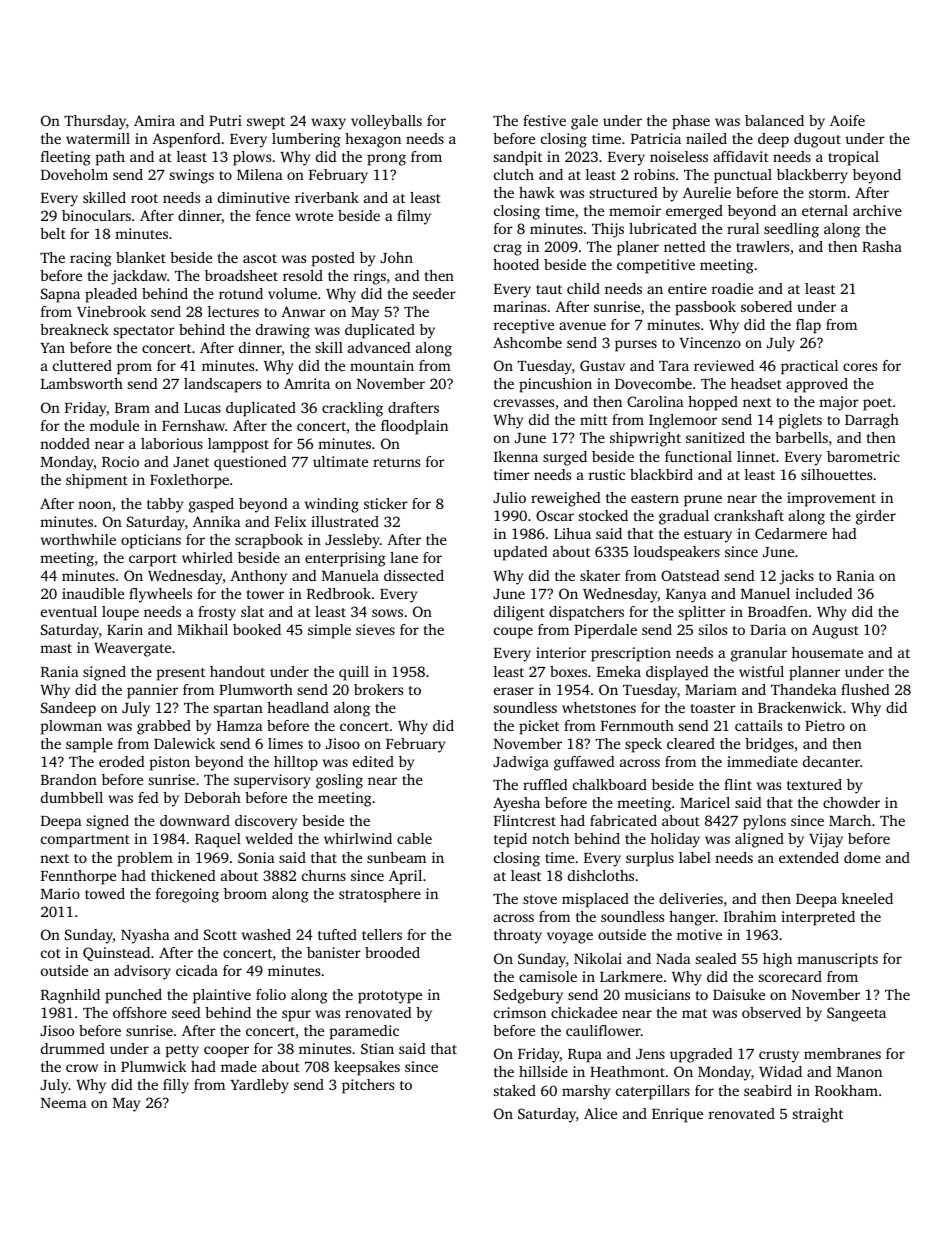  What do you see at coordinates (160, 595) in the screenshot?
I see `flywheels` at bounding box center [160, 595].
